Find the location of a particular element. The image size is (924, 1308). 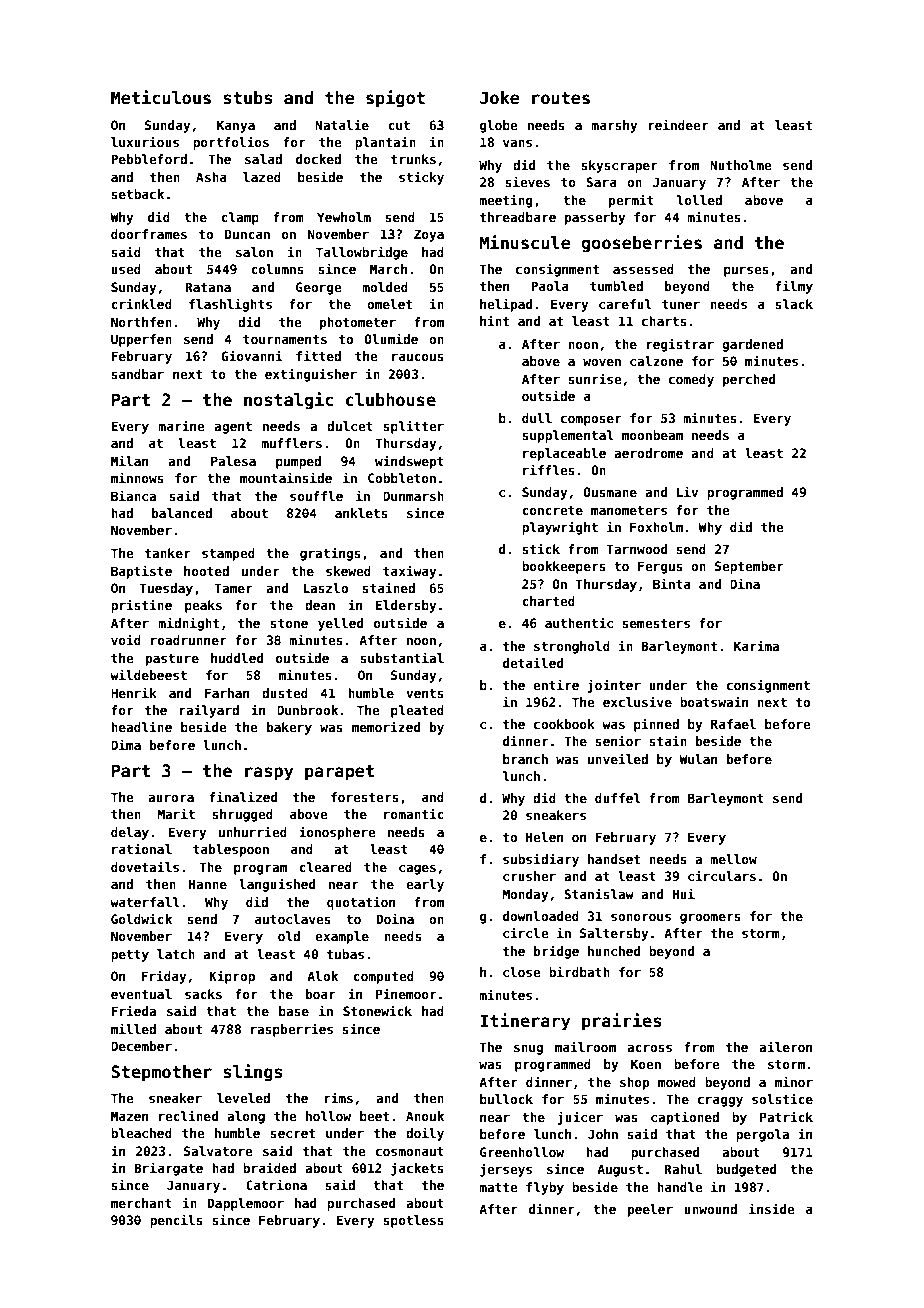

dull is located at coordinates (537, 418).
